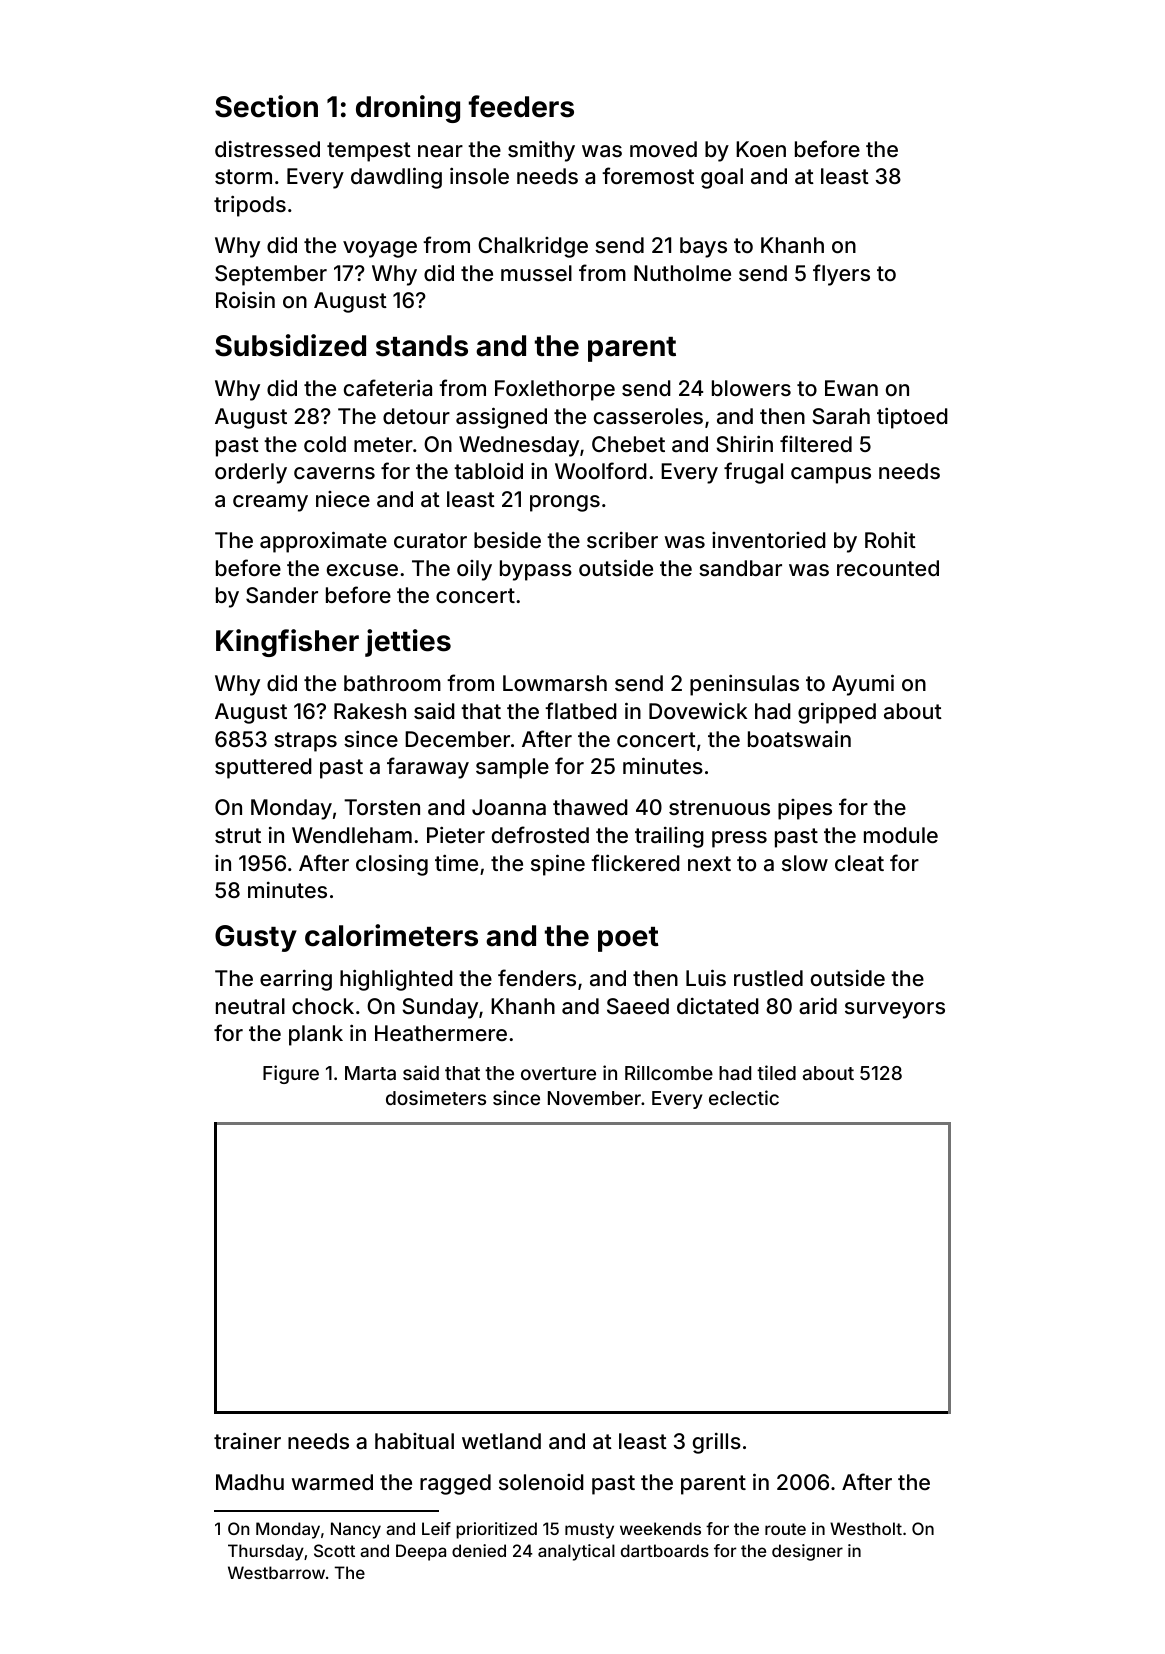  Describe the element at coordinates (761, 149) in the image. I see `Koen` at that location.
